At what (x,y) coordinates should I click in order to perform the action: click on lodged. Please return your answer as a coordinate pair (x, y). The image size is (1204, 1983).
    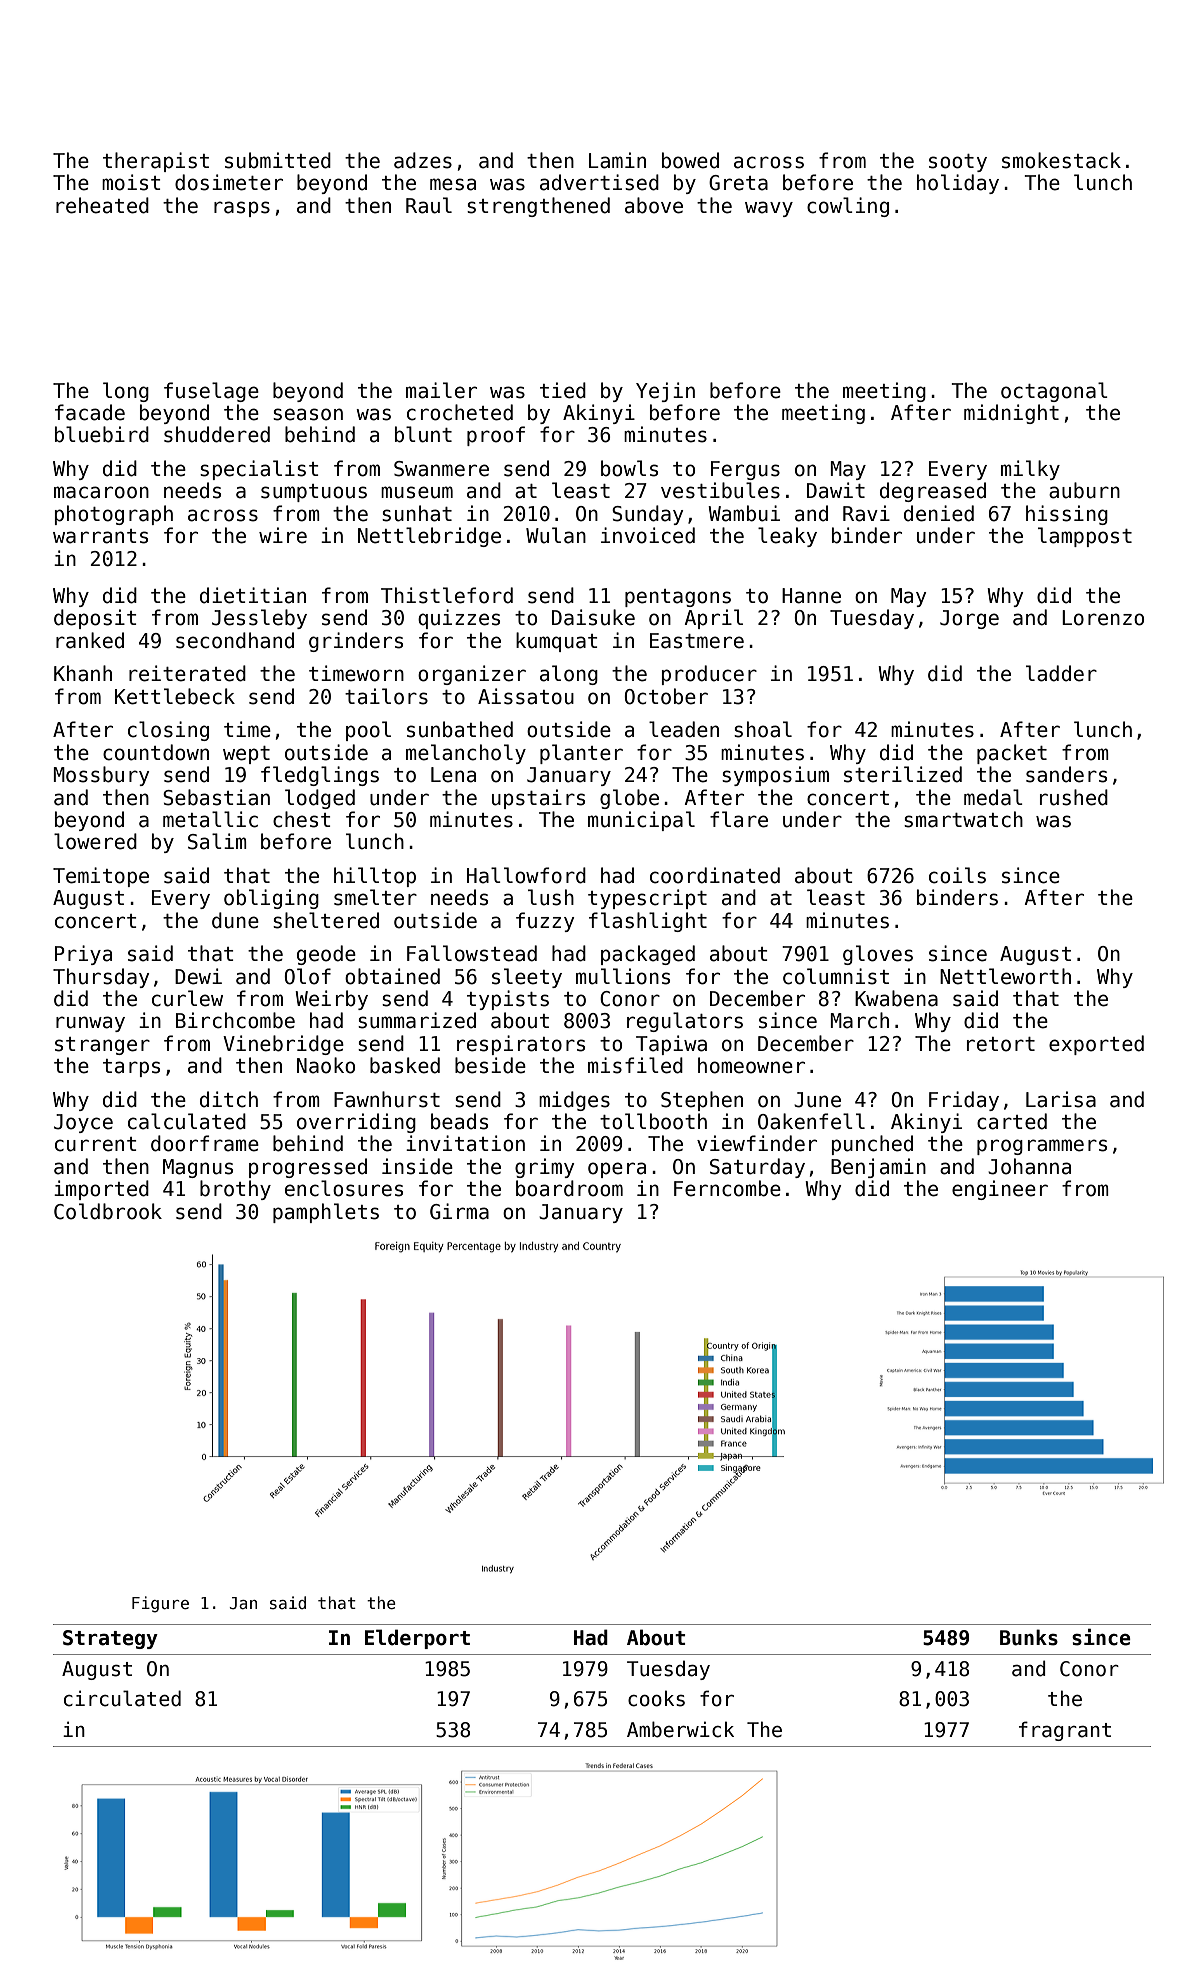
    Looking at the image, I should click on (320, 799).
